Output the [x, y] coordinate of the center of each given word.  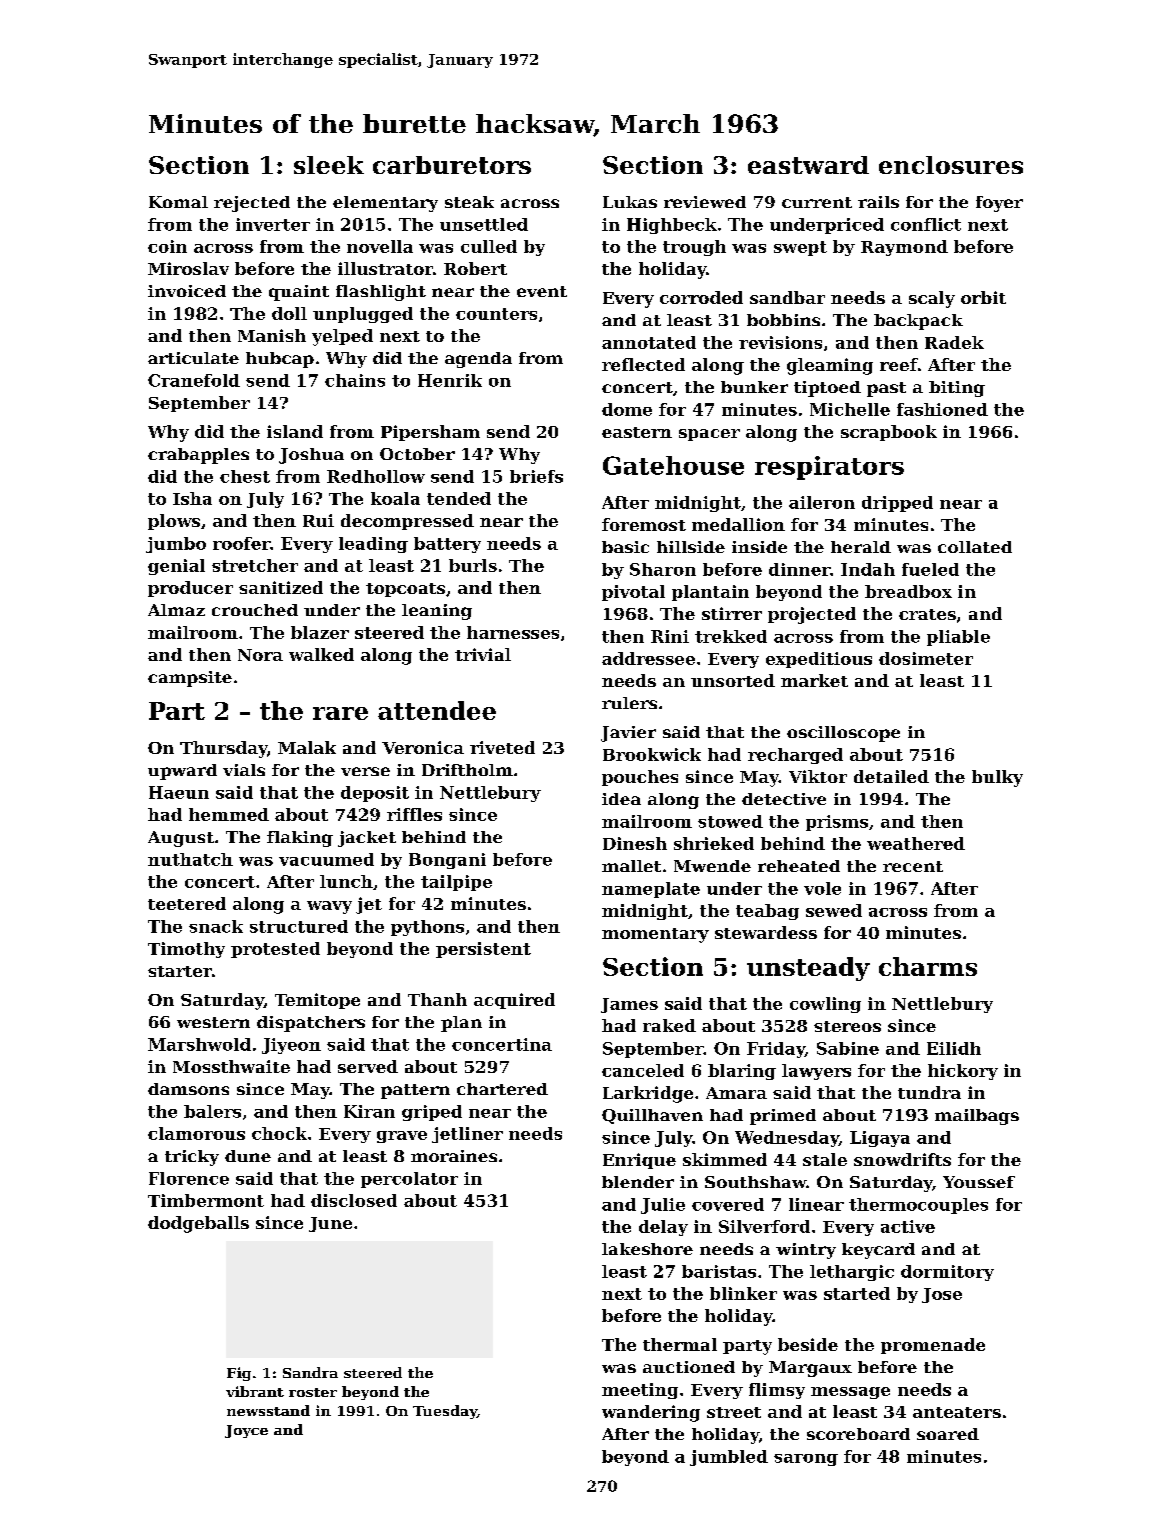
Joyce [246, 1431]
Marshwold [199, 1044]
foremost [644, 524]
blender [638, 1182]
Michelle [850, 409]
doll [289, 313]
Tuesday [445, 1412]
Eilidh [954, 1048]
